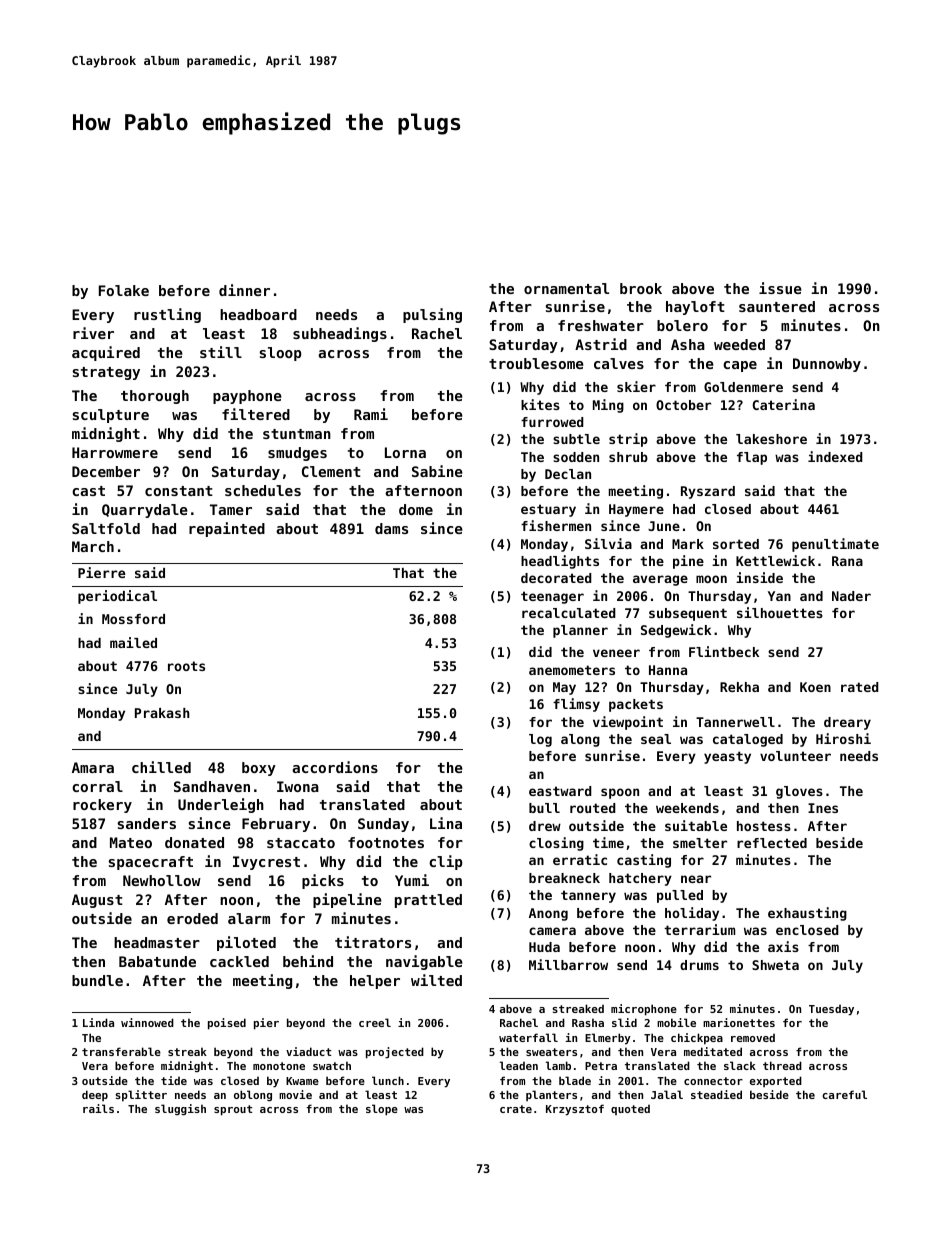 Image resolution: width=952 pixels, height=1233 pixels. I want to click on Mossford, so click(133, 619).
